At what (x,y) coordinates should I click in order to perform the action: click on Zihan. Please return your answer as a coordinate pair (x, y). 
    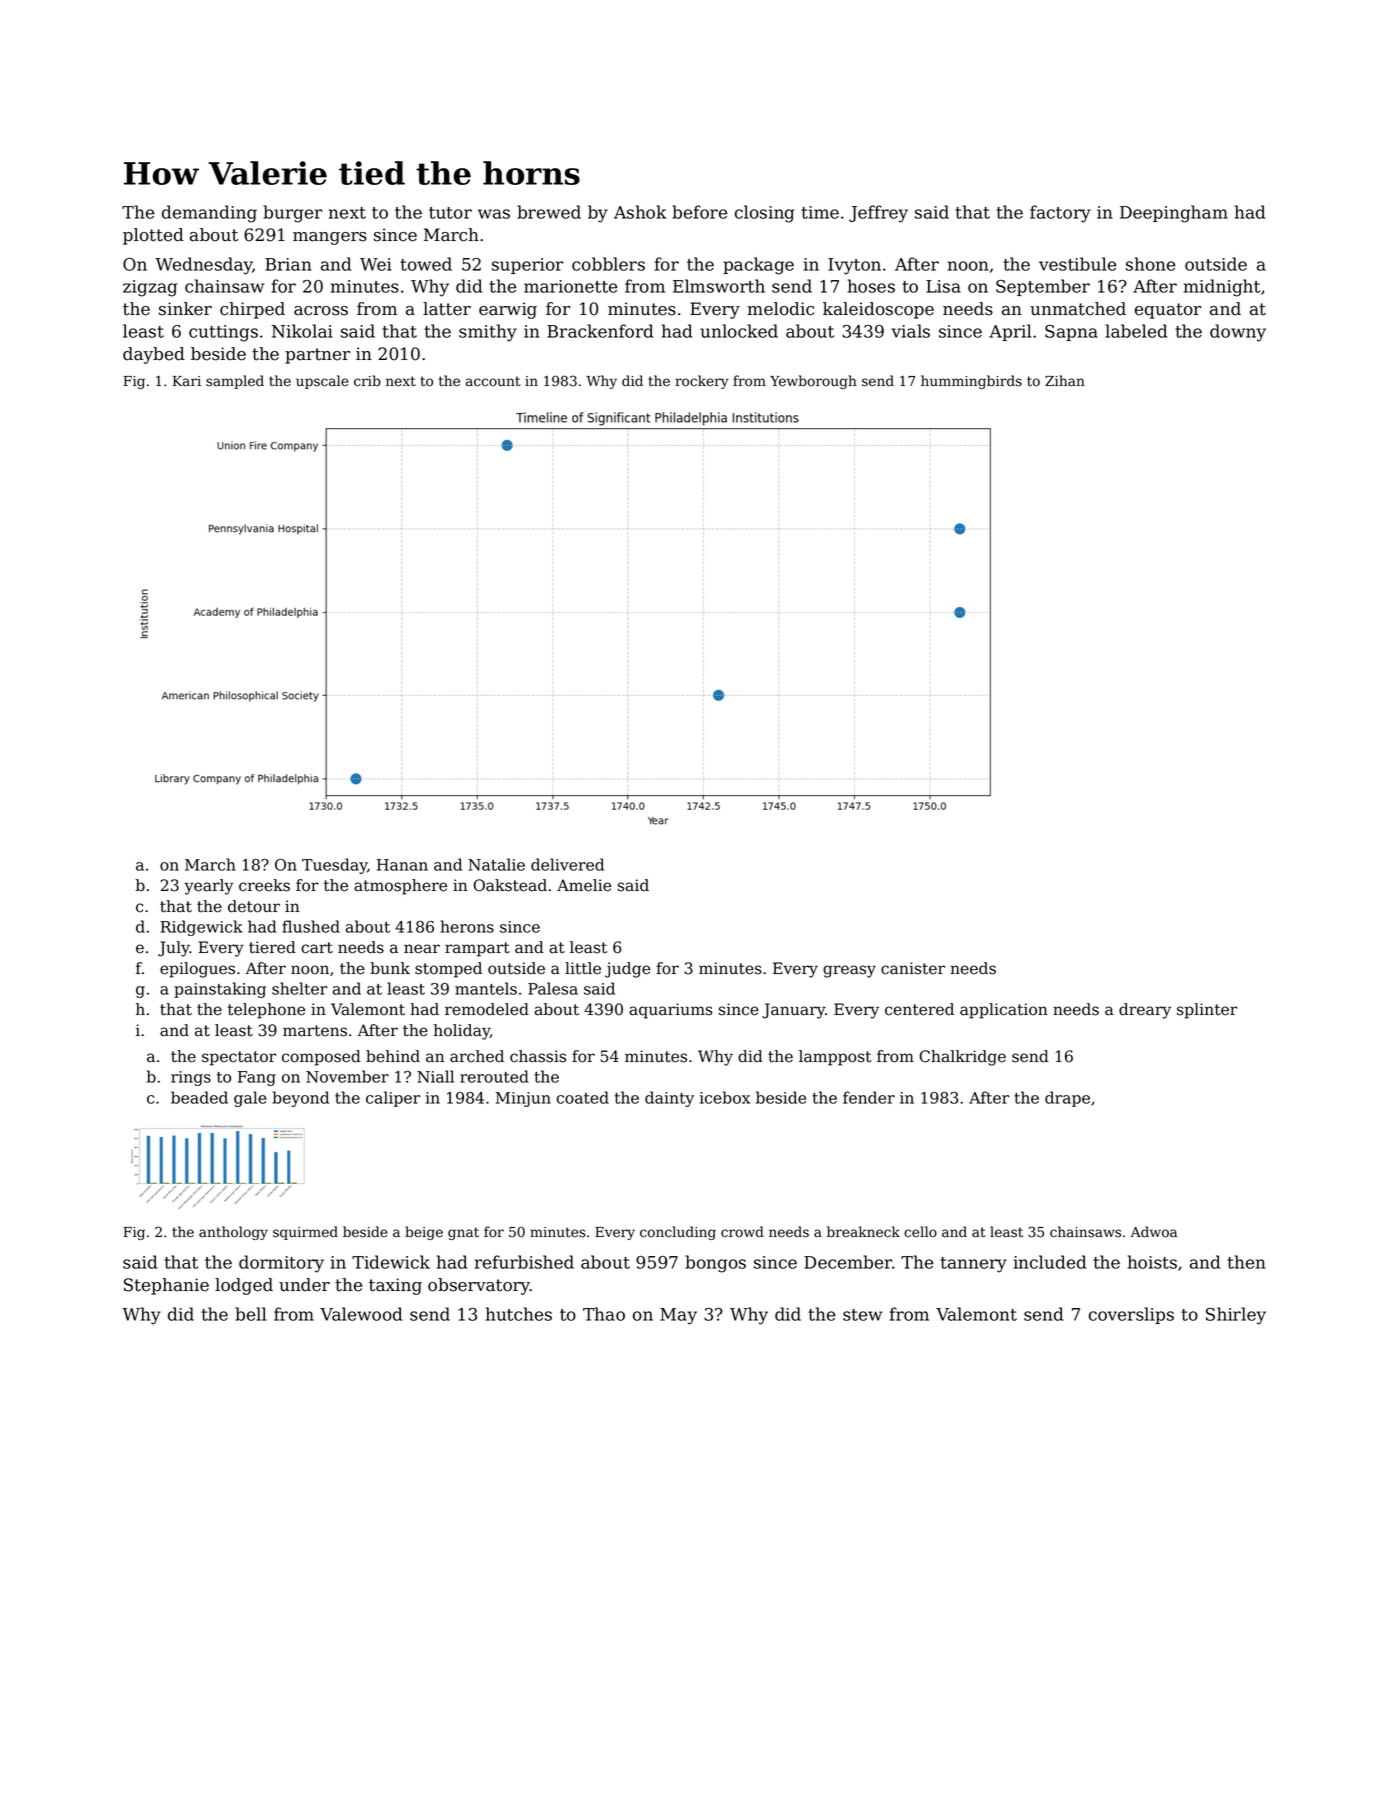
    Looking at the image, I should click on (1065, 381).
